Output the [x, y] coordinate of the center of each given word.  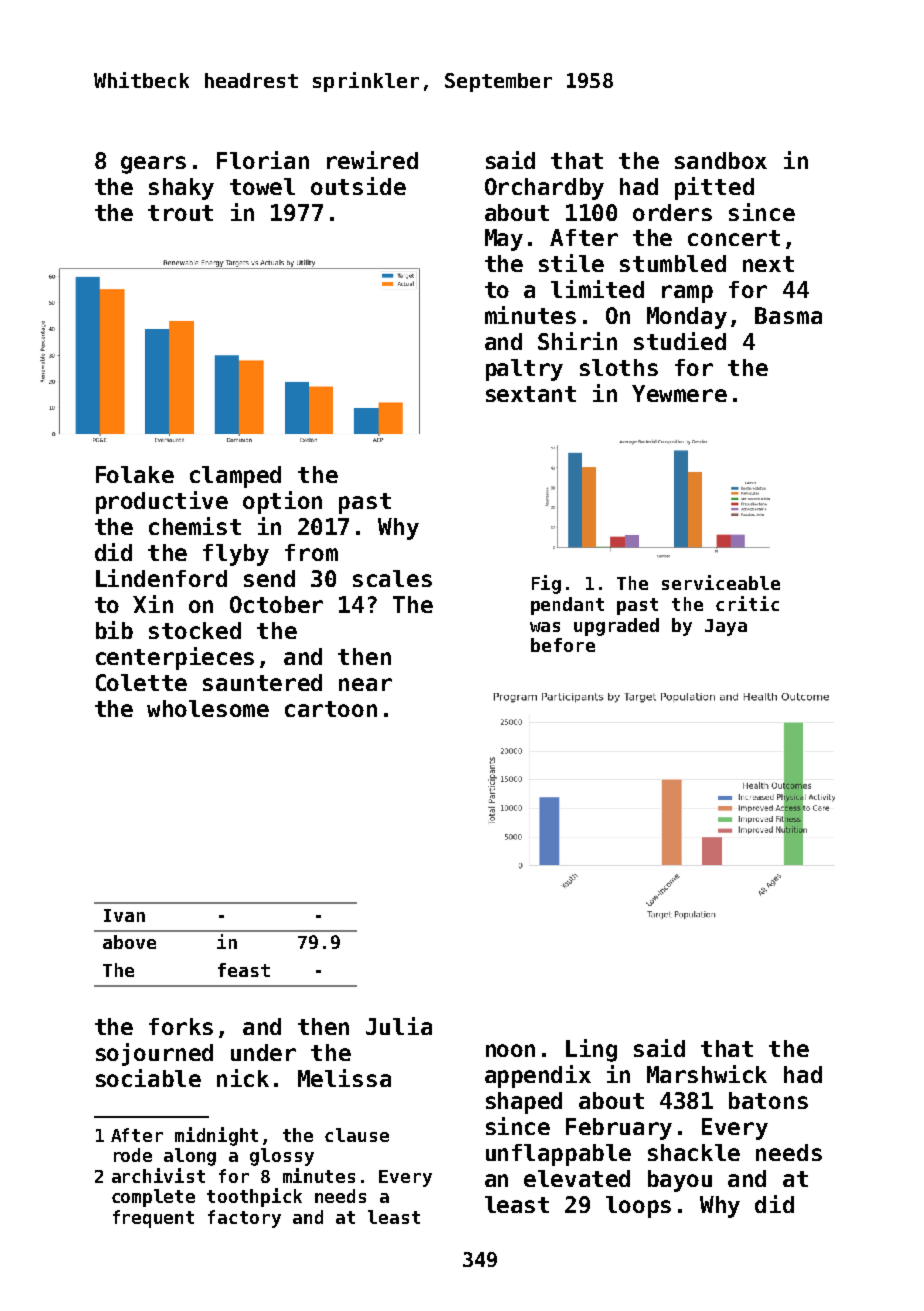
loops [638, 1207]
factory [244, 1219]
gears [153, 165]
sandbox [721, 160]
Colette [141, 682]
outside [358, 186]
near [365, 684]
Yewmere [679, 393]
